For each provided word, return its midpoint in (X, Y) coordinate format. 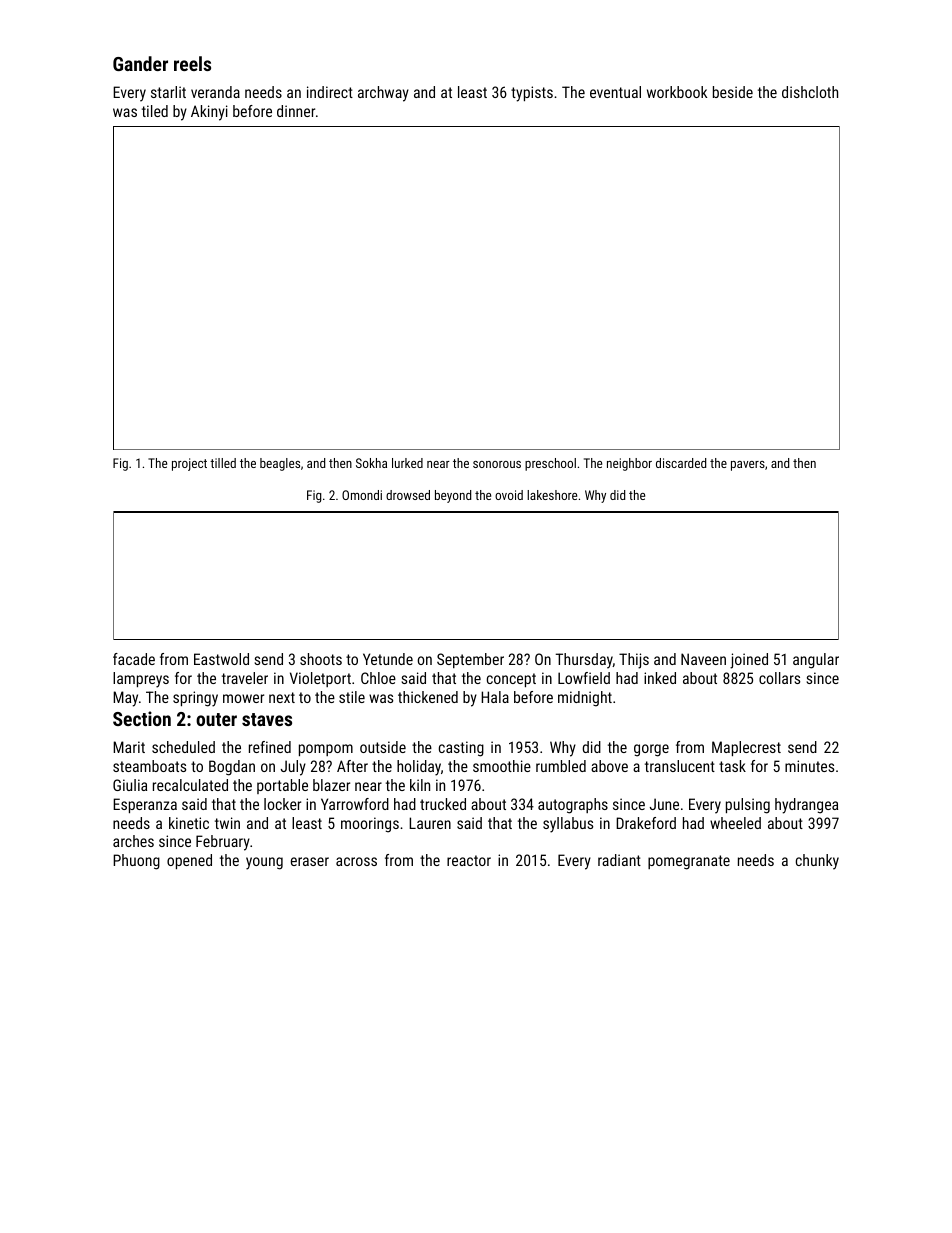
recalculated (190, 785)
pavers (748, 466)
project (189, 464)
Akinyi (209, 113)
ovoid (509, 495)
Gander (140, 63)
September (470, 660)
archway (383, 94)
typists (532, 94)
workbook (677, 92)
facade (134, 659)
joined (749, 661)
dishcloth (810, 92)
